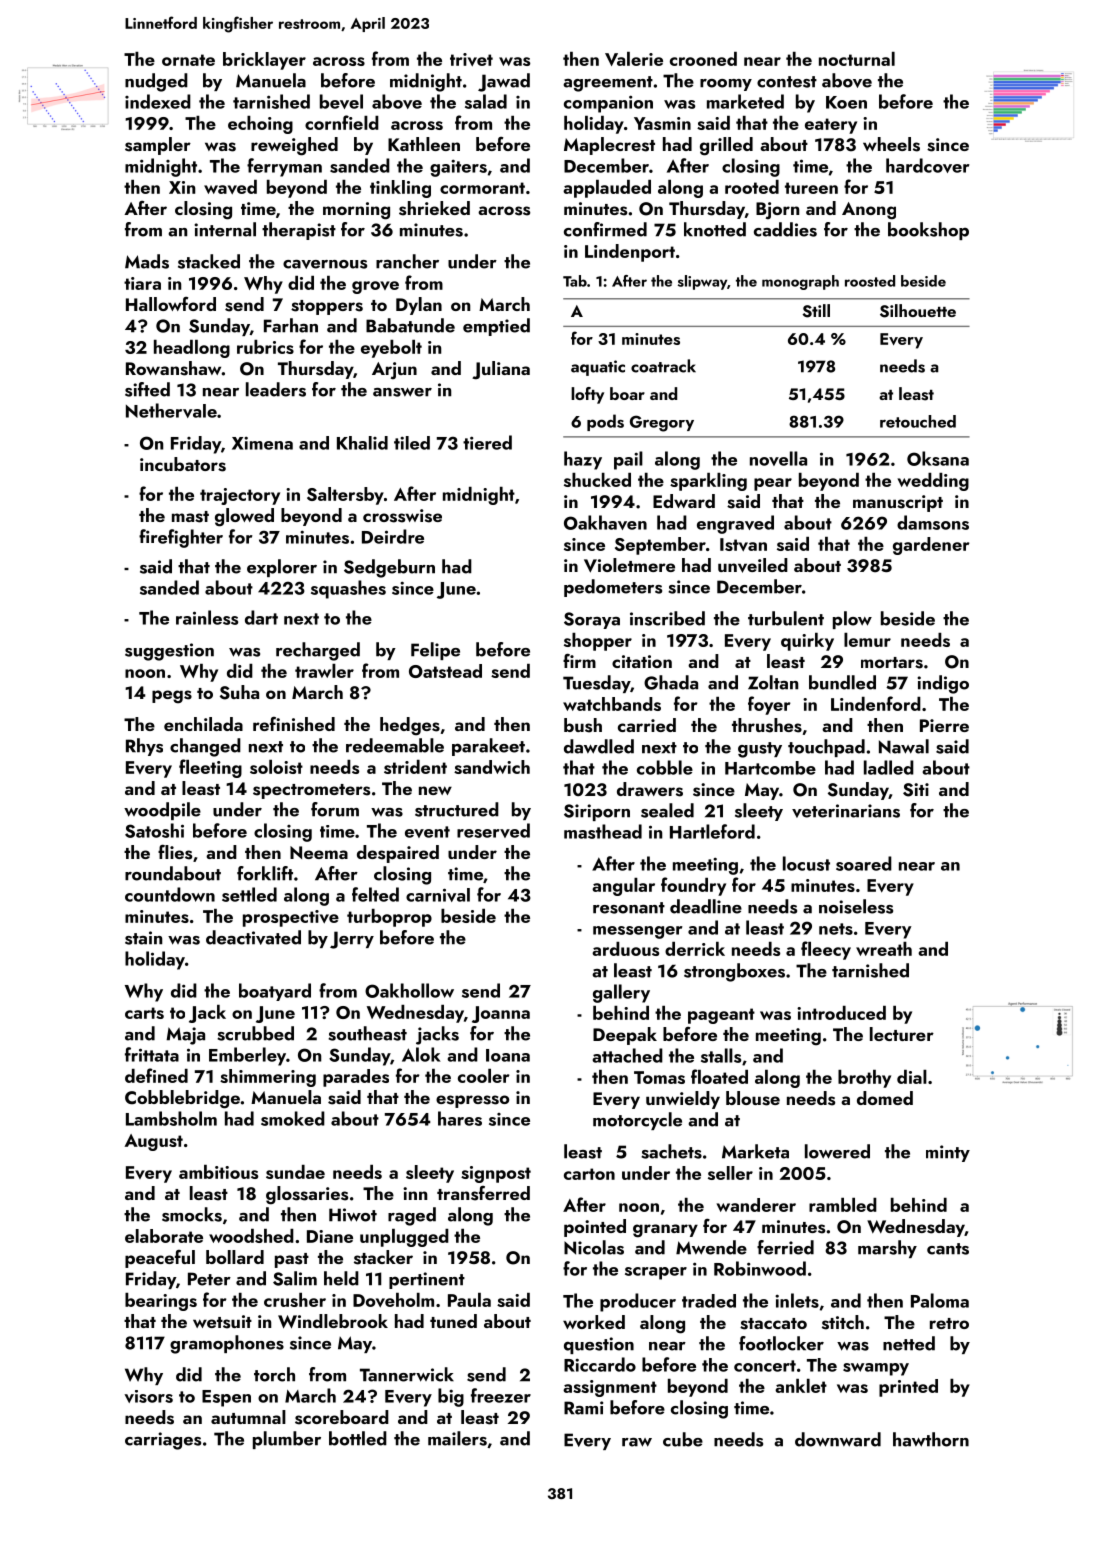 The height and width of the screenshot is (1547, 1094). I want to click on Khalid, so click(362, 443).
